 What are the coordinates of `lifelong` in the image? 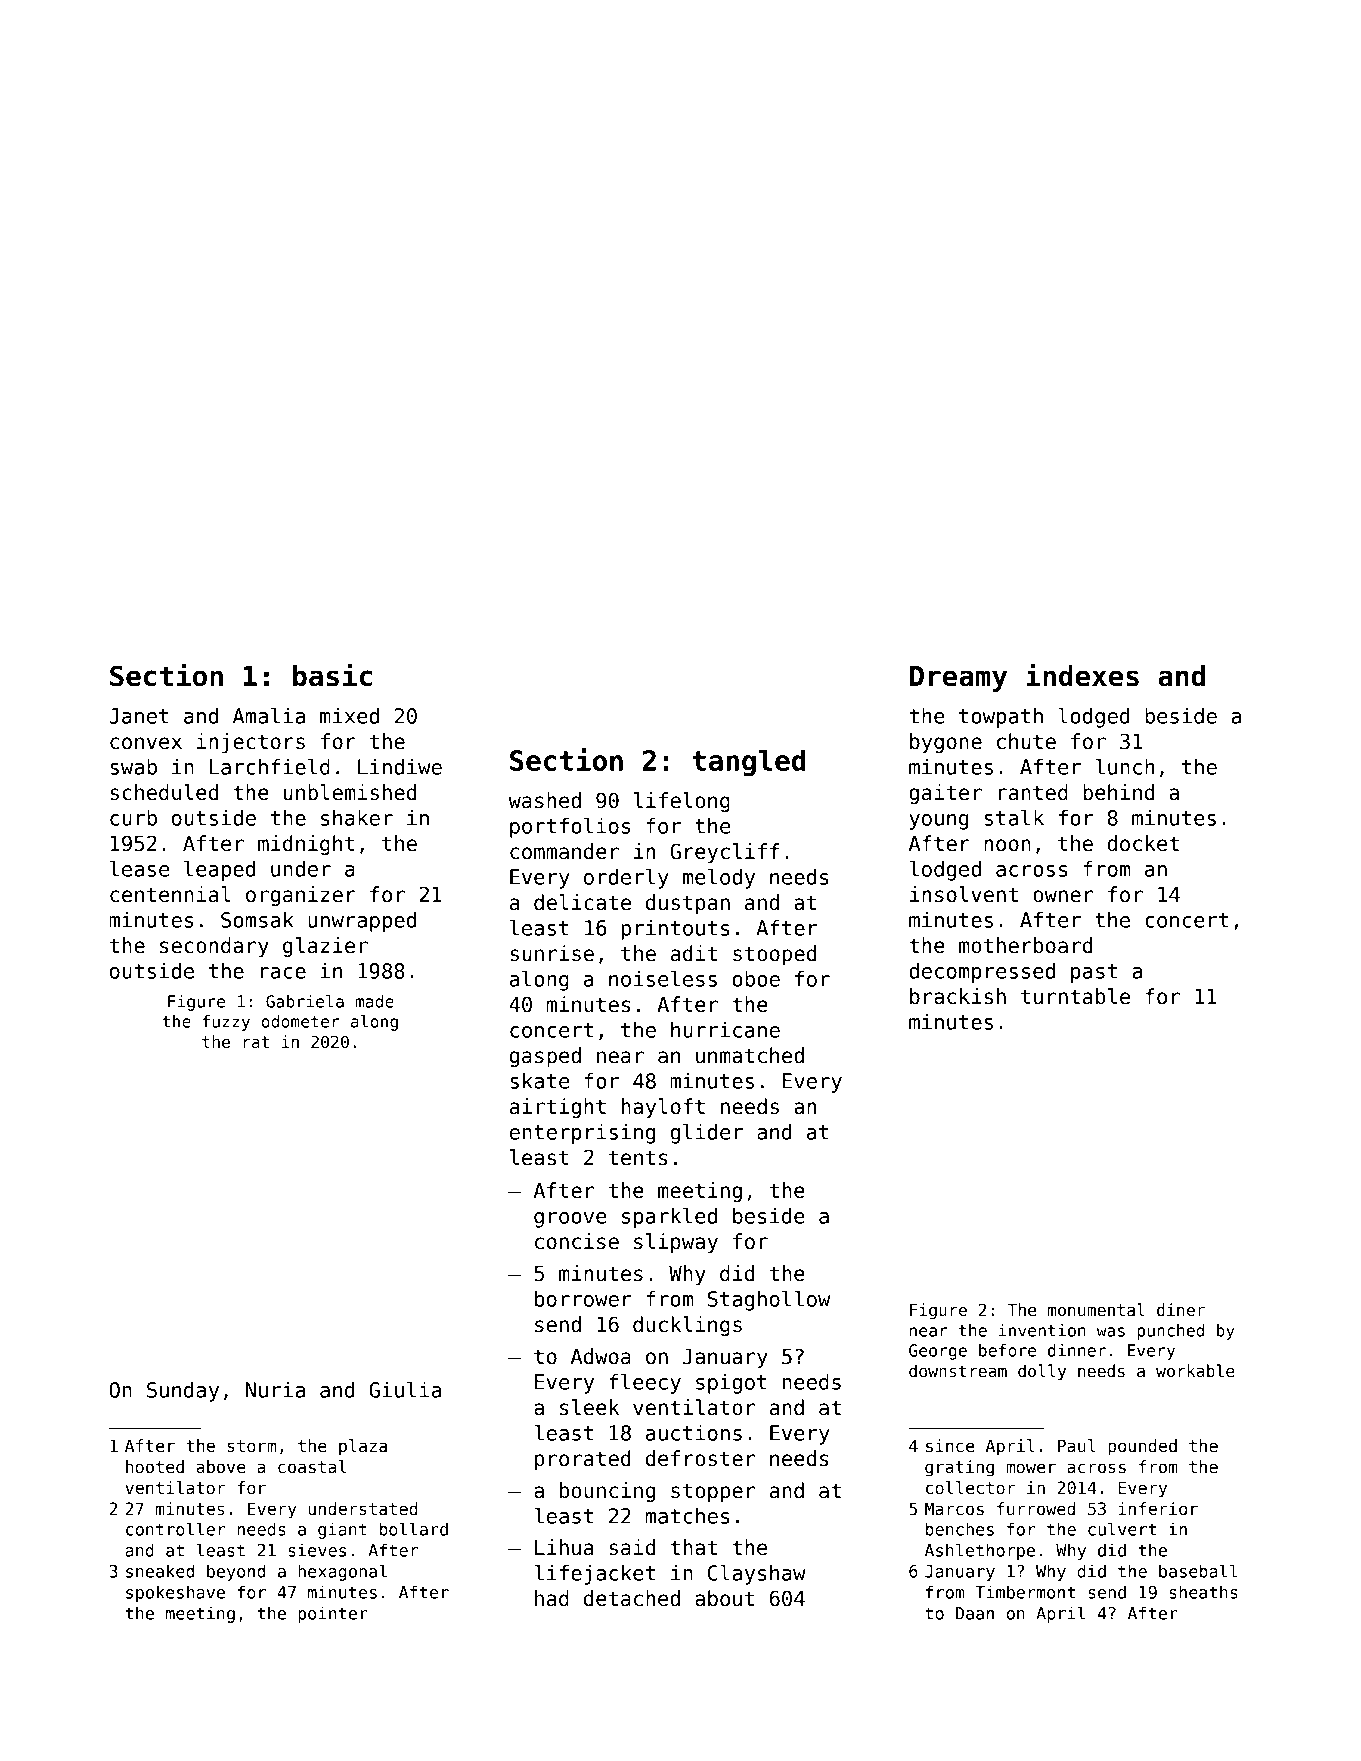 It's located at (682, 802).
